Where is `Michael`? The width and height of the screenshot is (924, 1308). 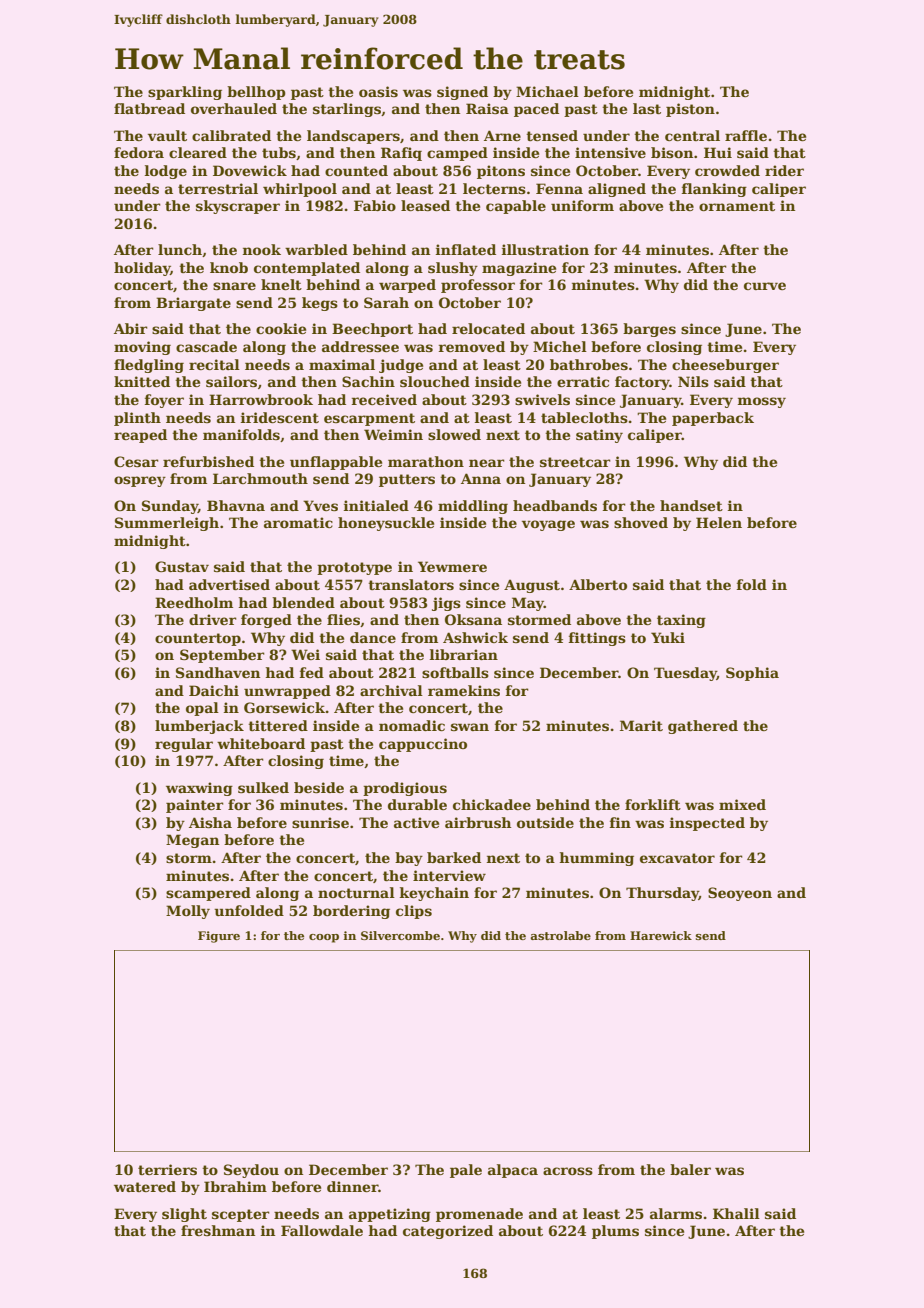
Michael is located at coordinates (547, 91).
